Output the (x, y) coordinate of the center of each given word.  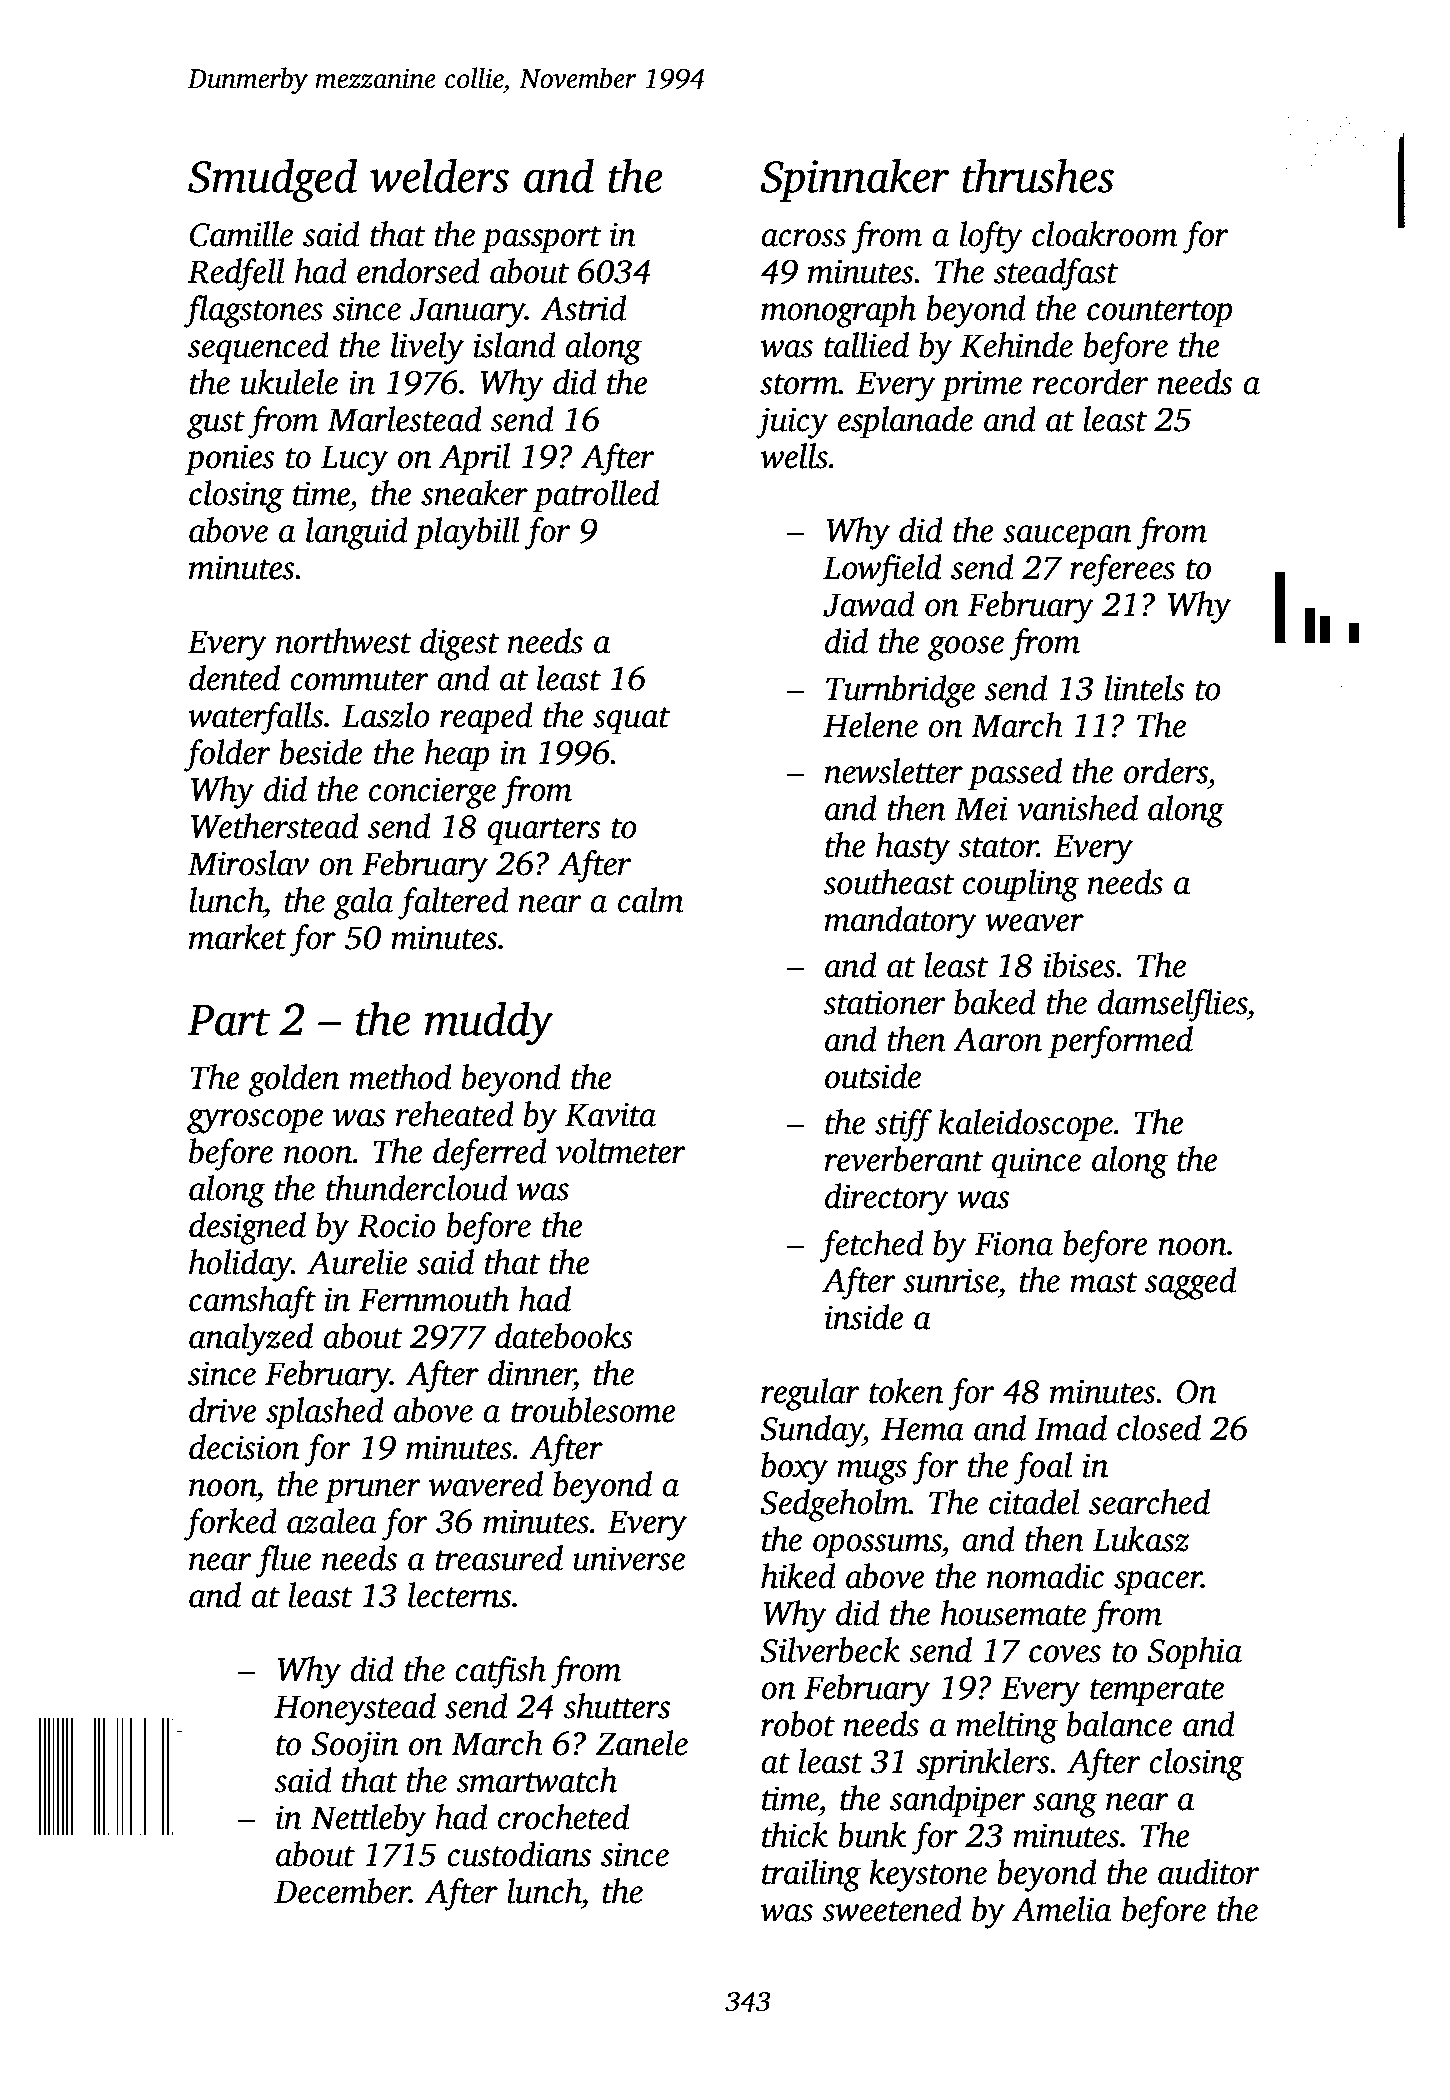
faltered (453, 903)
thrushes (1038, 175)
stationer (884, 1002)
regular (810, 1394)
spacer (1158, 1583)
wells (794, 456)
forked (230, 1524)
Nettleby (368, 1820)
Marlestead (404, 419)
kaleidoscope (1025, 1125)
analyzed (251, 1339)
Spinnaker (854, 180)
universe (629, 1558)
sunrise (950, 1280)
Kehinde (1016, 345)
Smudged (272, 180)
